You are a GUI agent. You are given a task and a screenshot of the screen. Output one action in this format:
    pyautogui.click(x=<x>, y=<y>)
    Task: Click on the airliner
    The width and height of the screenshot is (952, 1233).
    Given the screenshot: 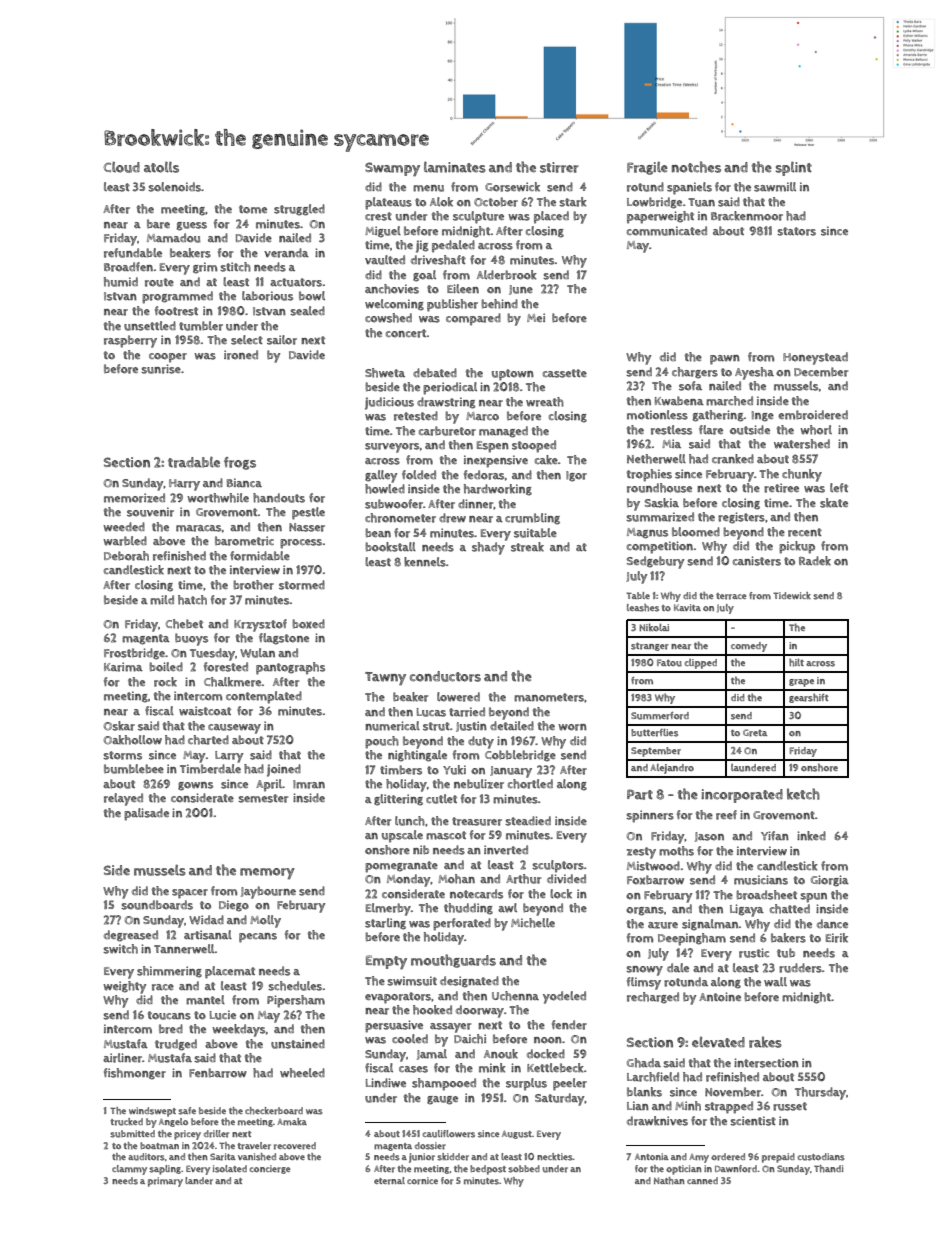 What is the action you would take?
    pyautogui.click(x=122, y=1058)
